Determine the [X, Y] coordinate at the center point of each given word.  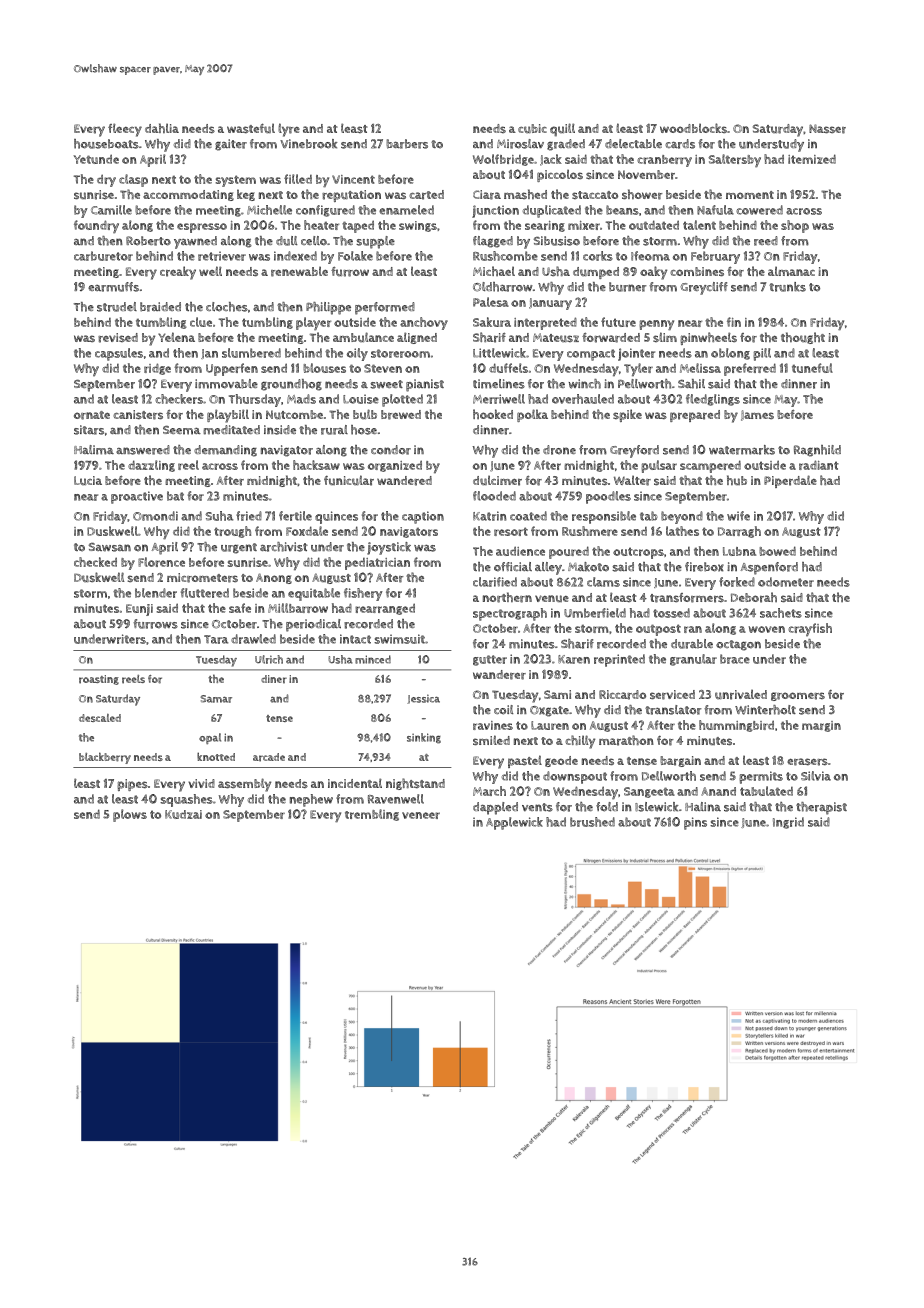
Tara [216, 639]
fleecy [125, 130]
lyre [289, 130]
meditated [231, 430]
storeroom [400, 353]
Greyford [634, 451]
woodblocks [693, 128]
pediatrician [377, 564]
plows [130, 815]
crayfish [810, 629]
